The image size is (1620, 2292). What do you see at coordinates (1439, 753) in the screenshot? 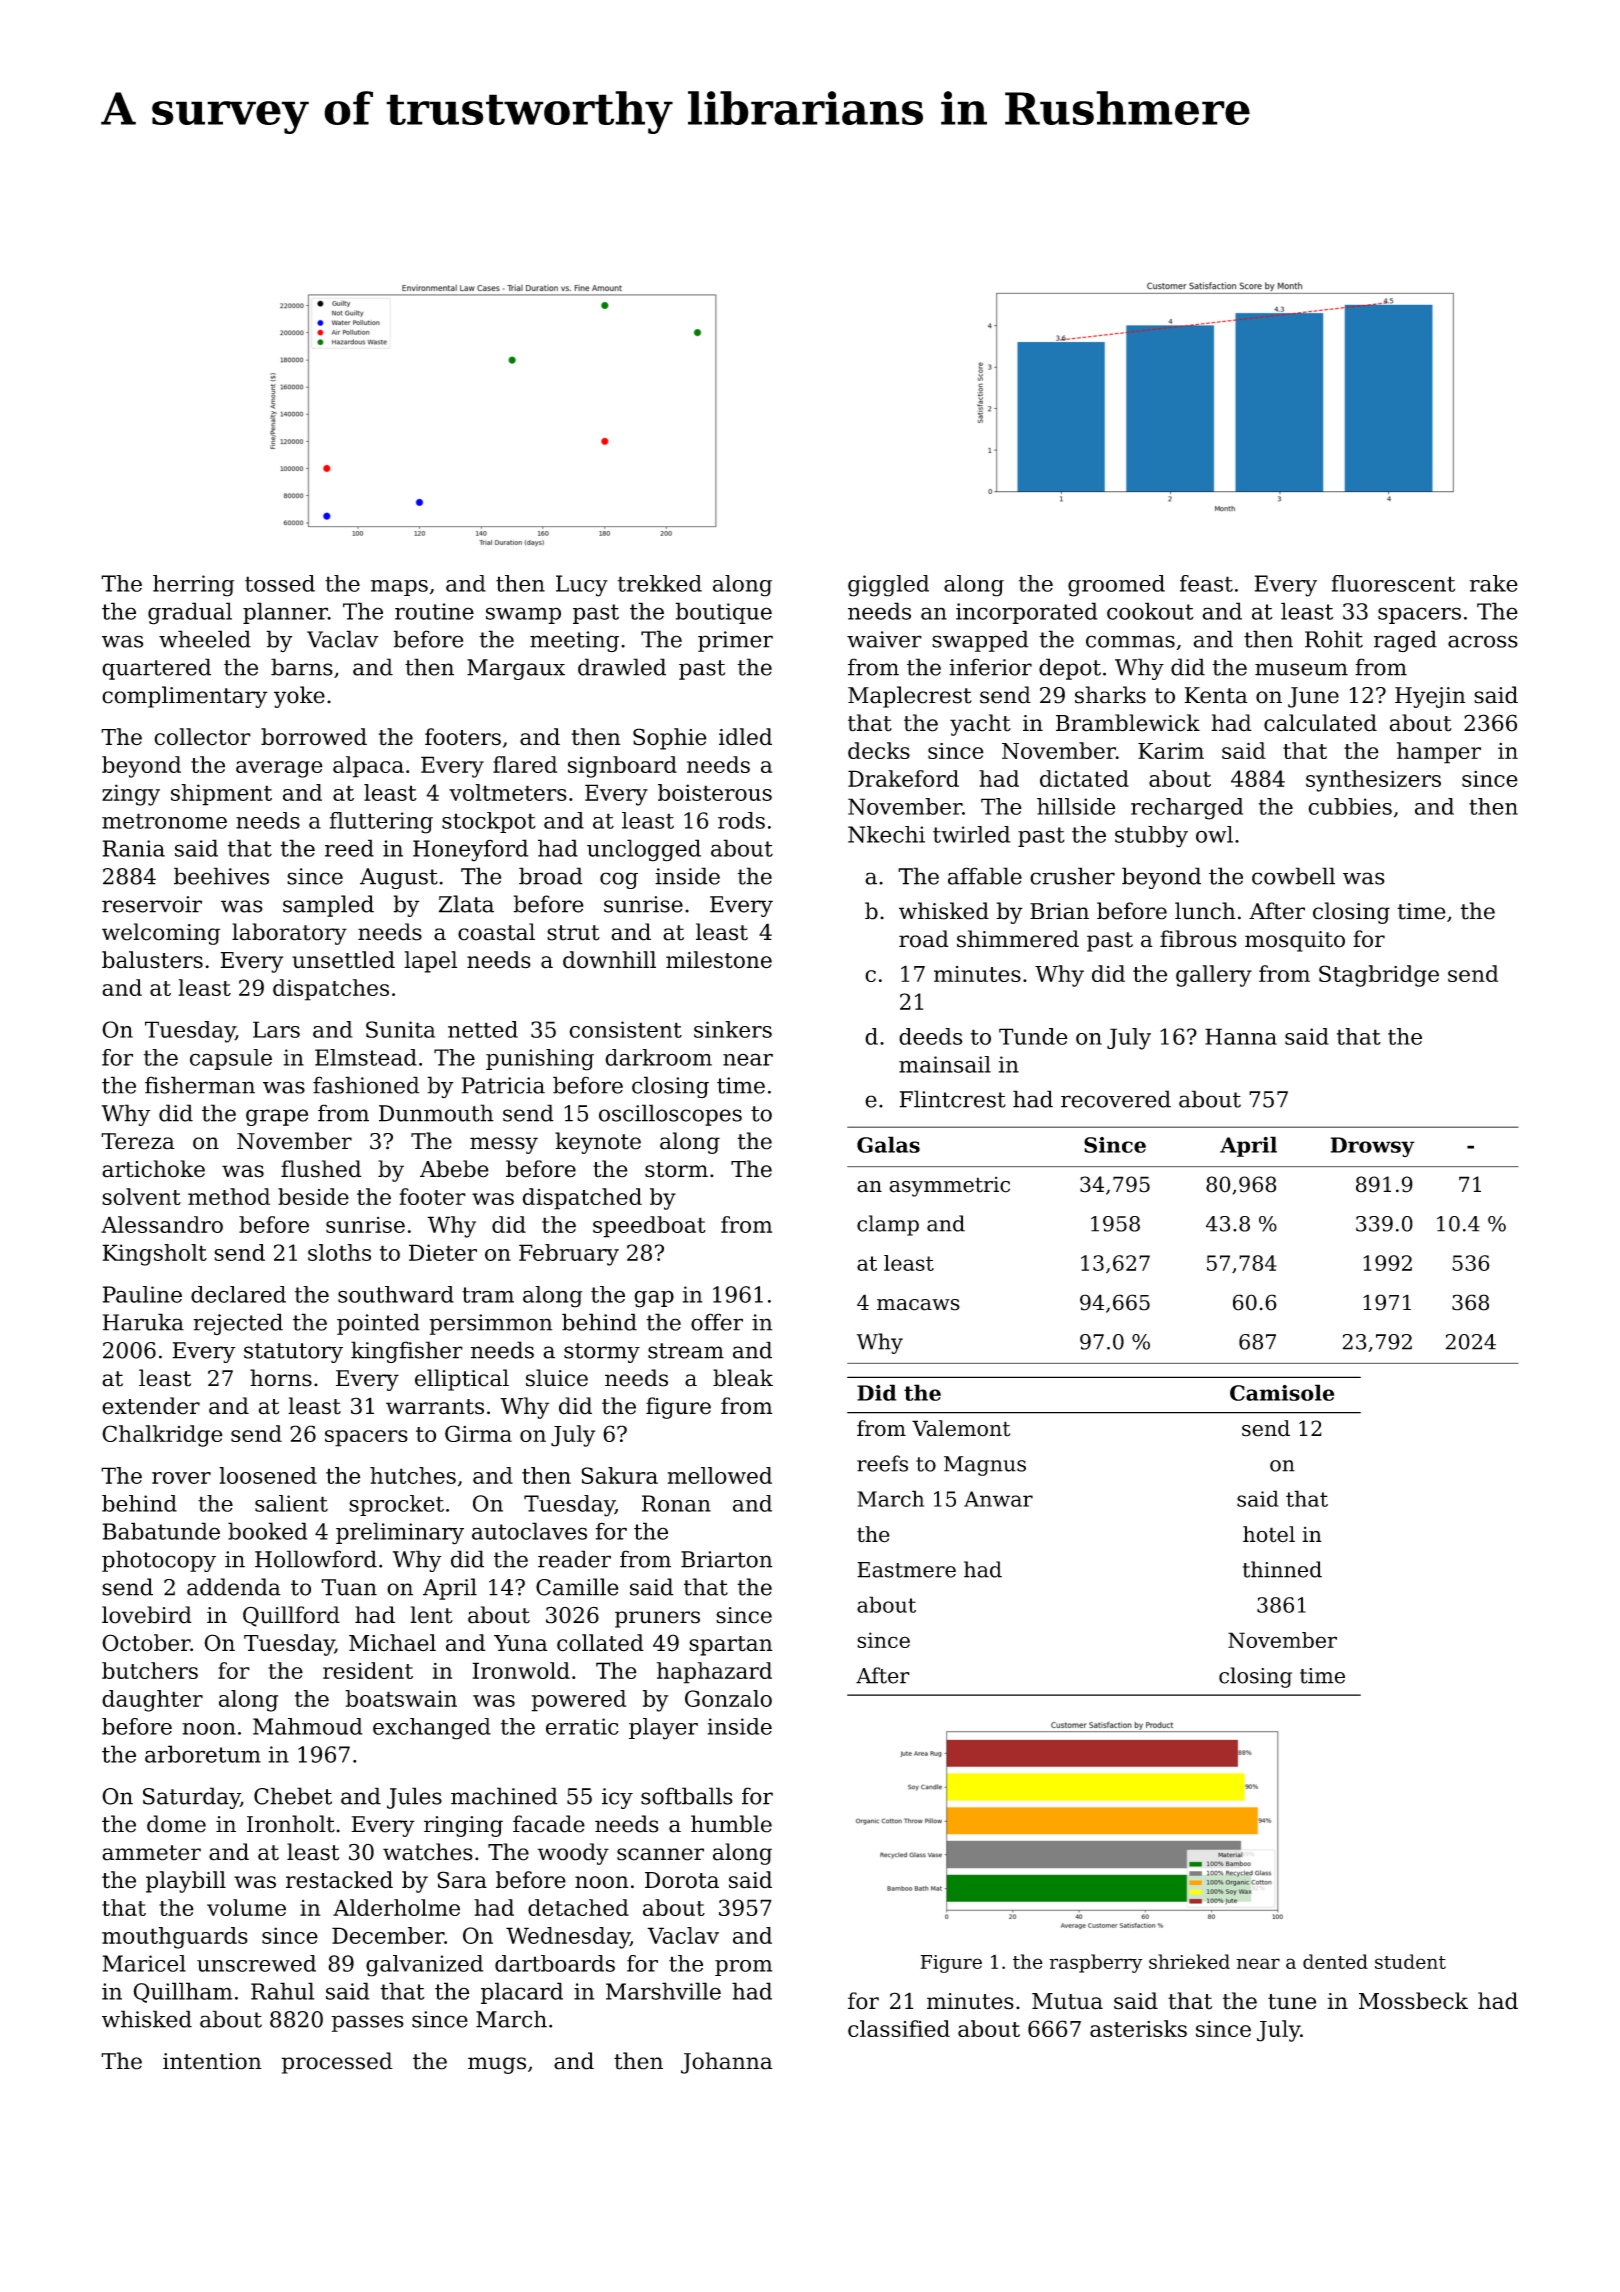
I see `hamper` at bounding box center [1439, 753].
